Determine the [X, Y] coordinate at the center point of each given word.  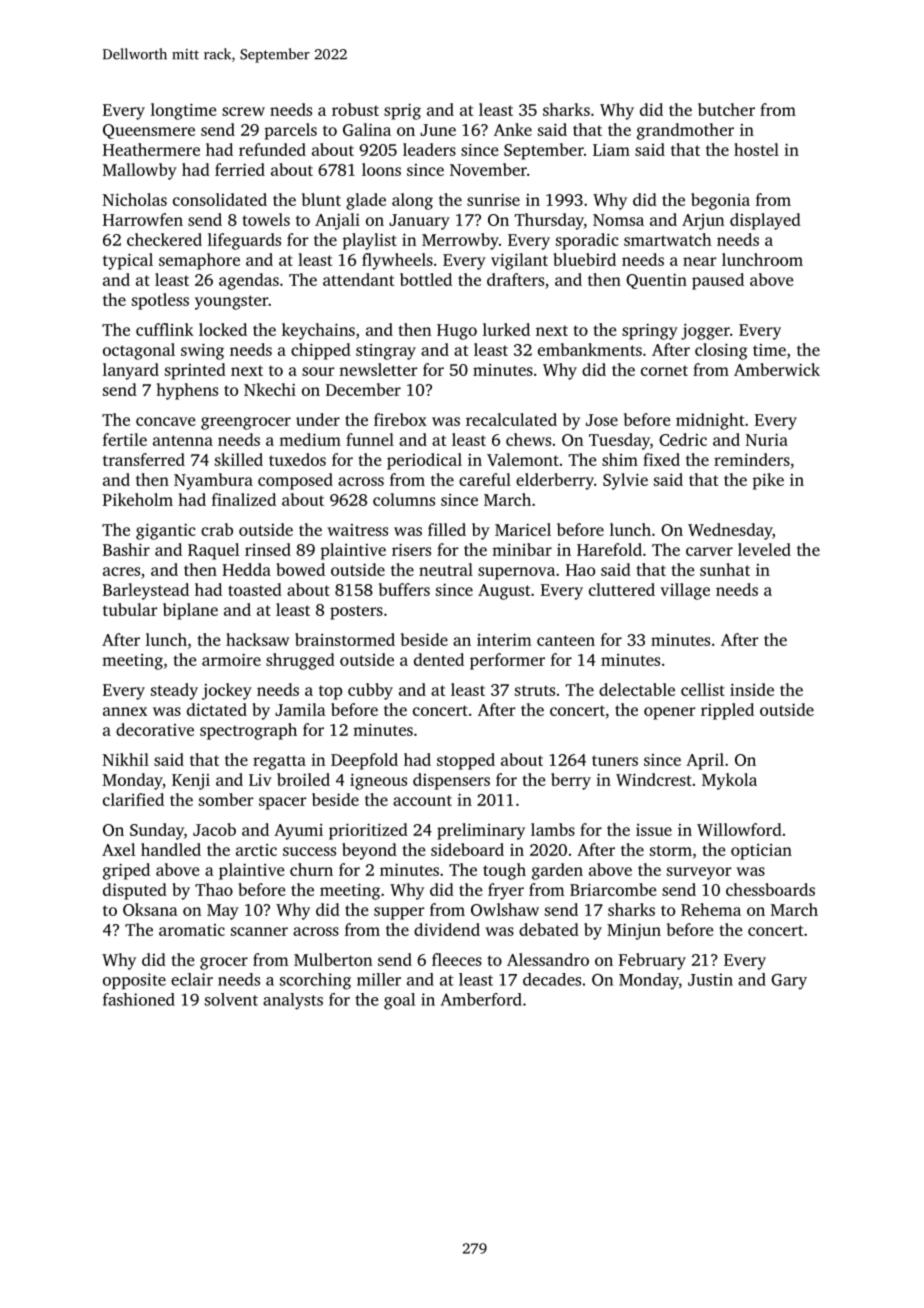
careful [485, 479]
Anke [513, 129]
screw [243, 111]
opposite [134, 981]
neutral [446, 569]
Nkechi [270, 389]
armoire [231, 659]
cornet [664, 370]
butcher [726, 109]
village [685, 591]
